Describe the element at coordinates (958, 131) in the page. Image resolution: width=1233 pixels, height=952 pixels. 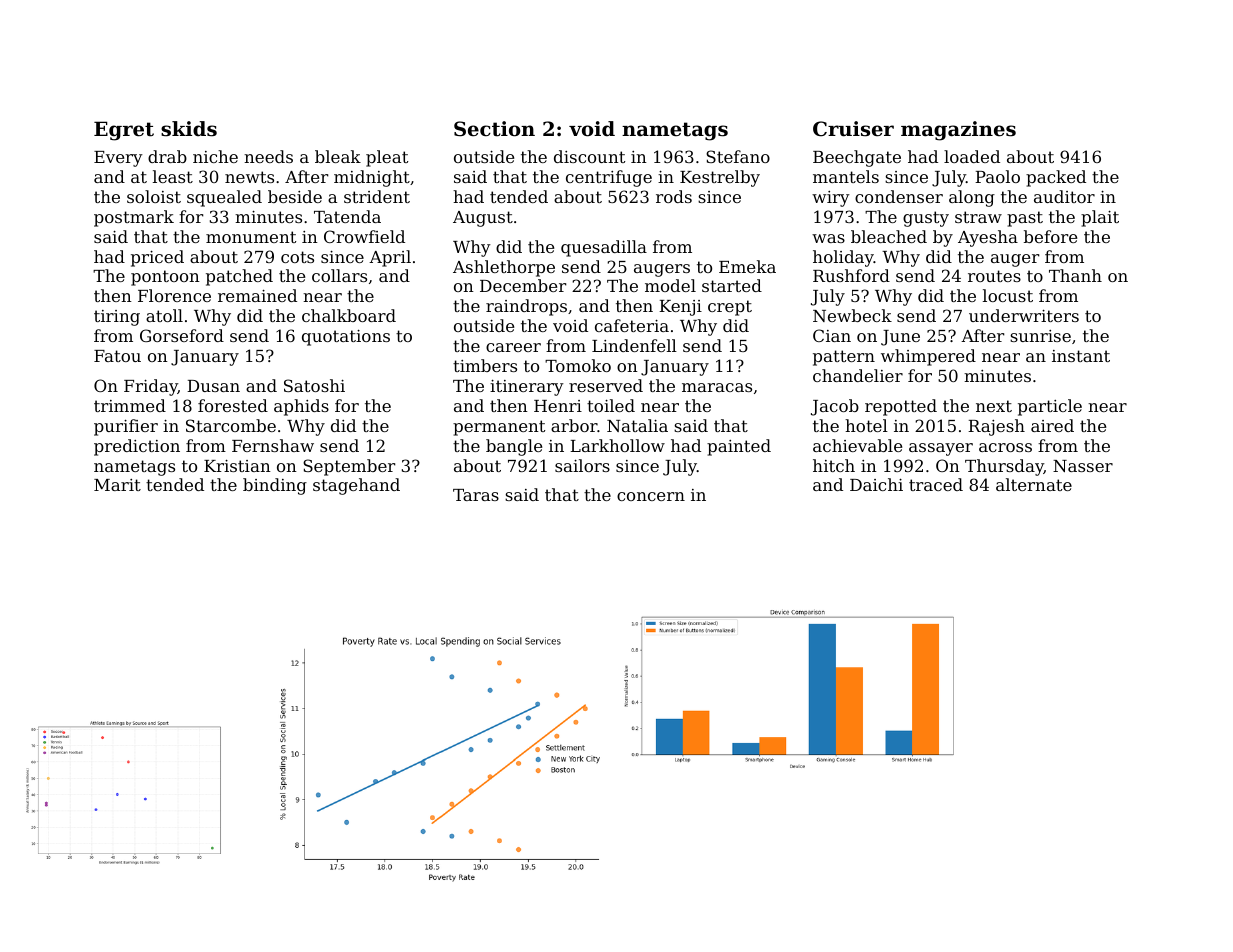
I see `magazines` at that location.
